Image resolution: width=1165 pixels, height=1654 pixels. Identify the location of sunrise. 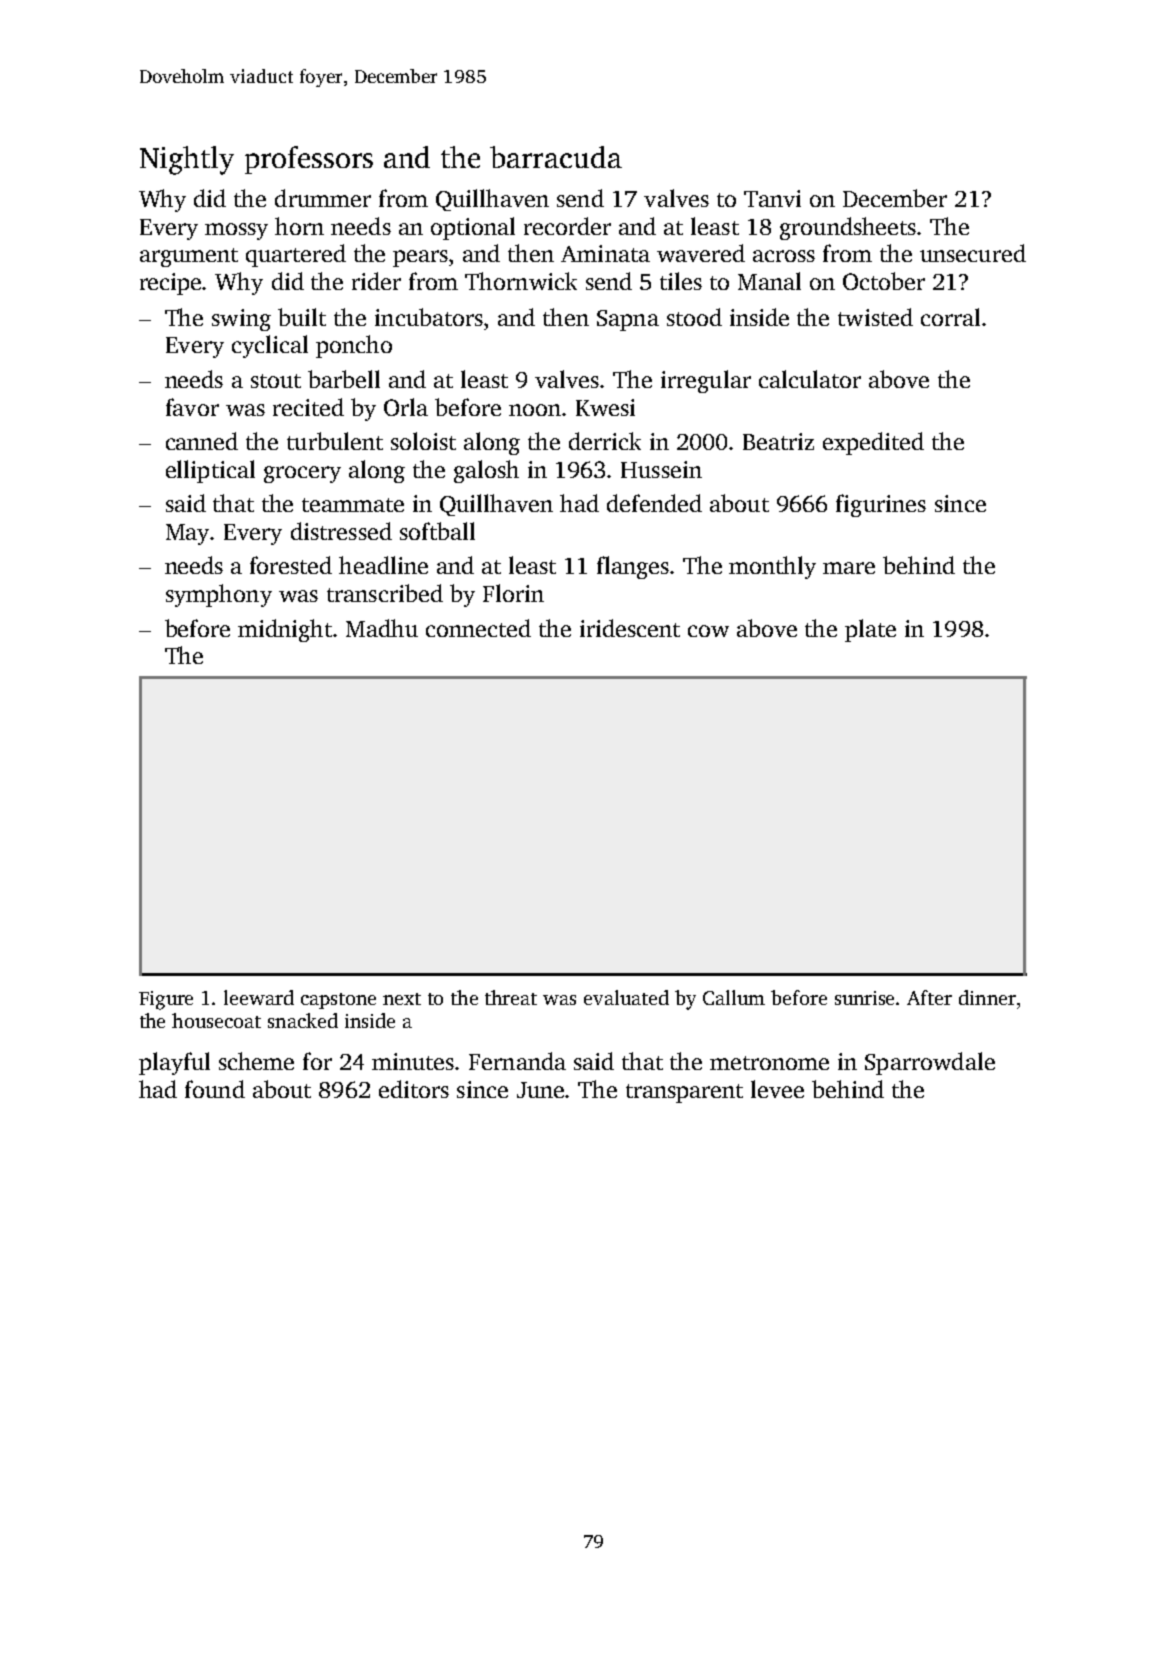
(866, 998).
